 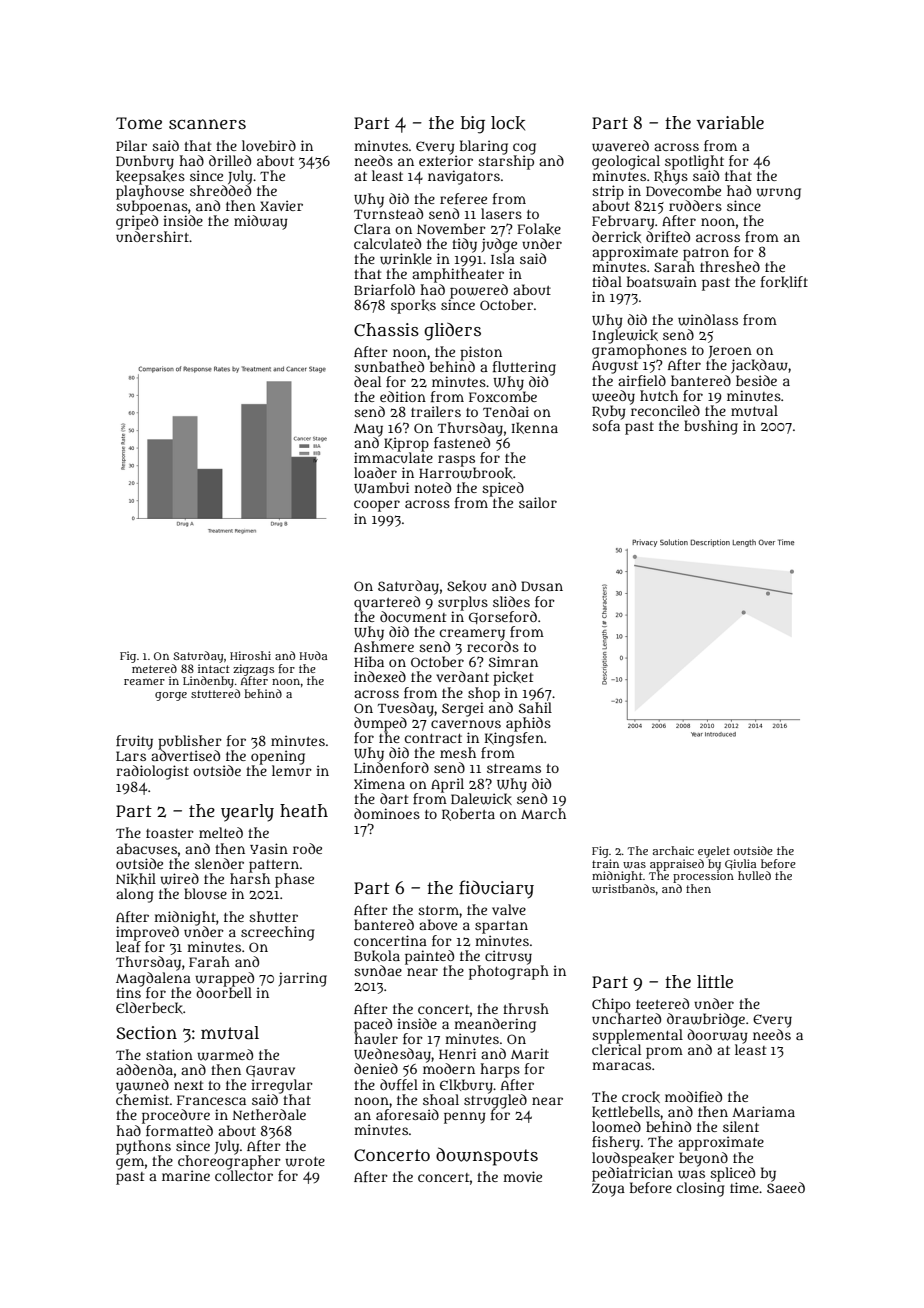 I want to click on threshed, so click(x=730, y=266).
